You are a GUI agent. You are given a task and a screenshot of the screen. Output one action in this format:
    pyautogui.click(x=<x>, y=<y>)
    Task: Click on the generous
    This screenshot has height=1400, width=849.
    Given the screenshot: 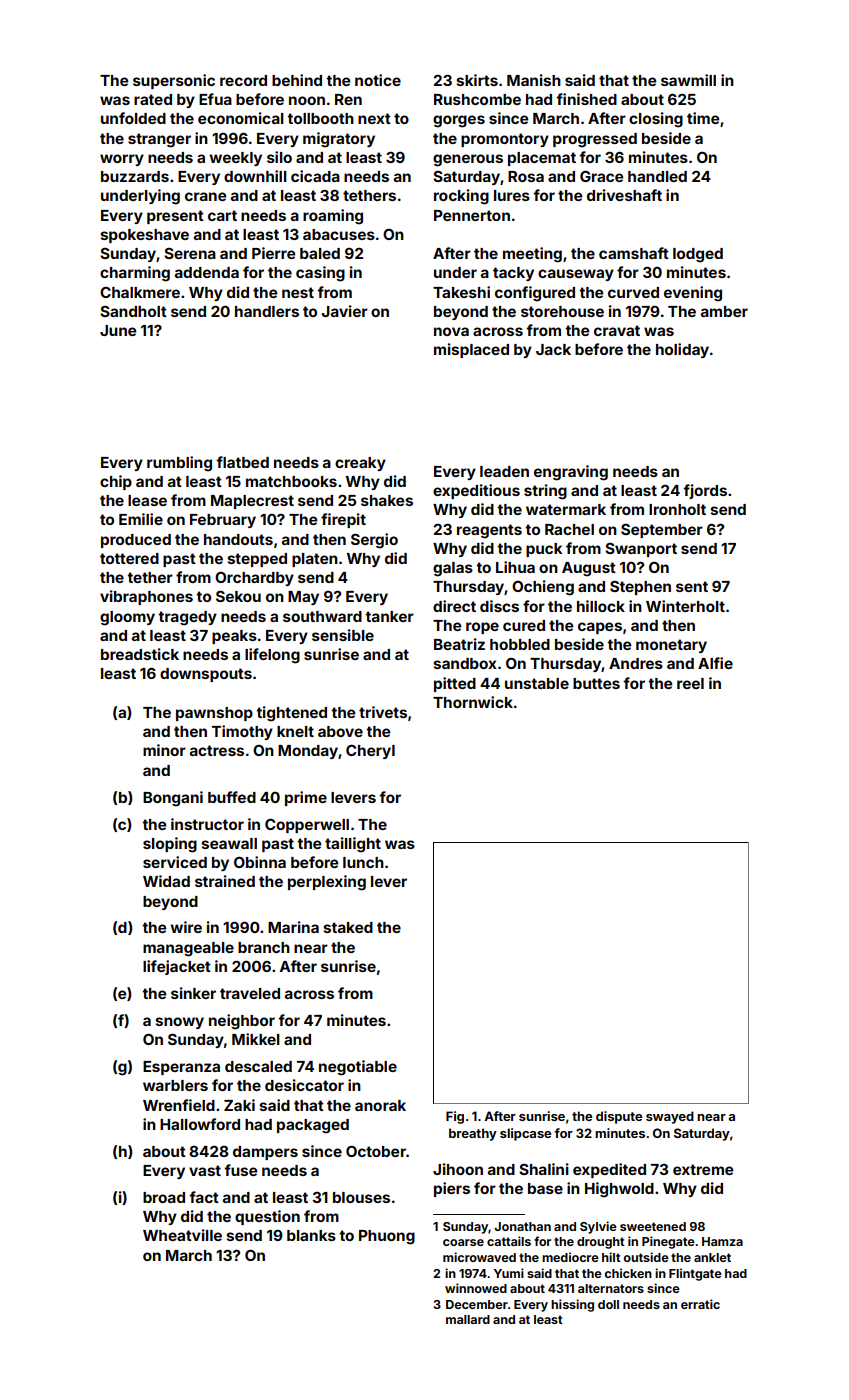 What is the action you would take?
    pyautogui.click(x=468, y=160)
